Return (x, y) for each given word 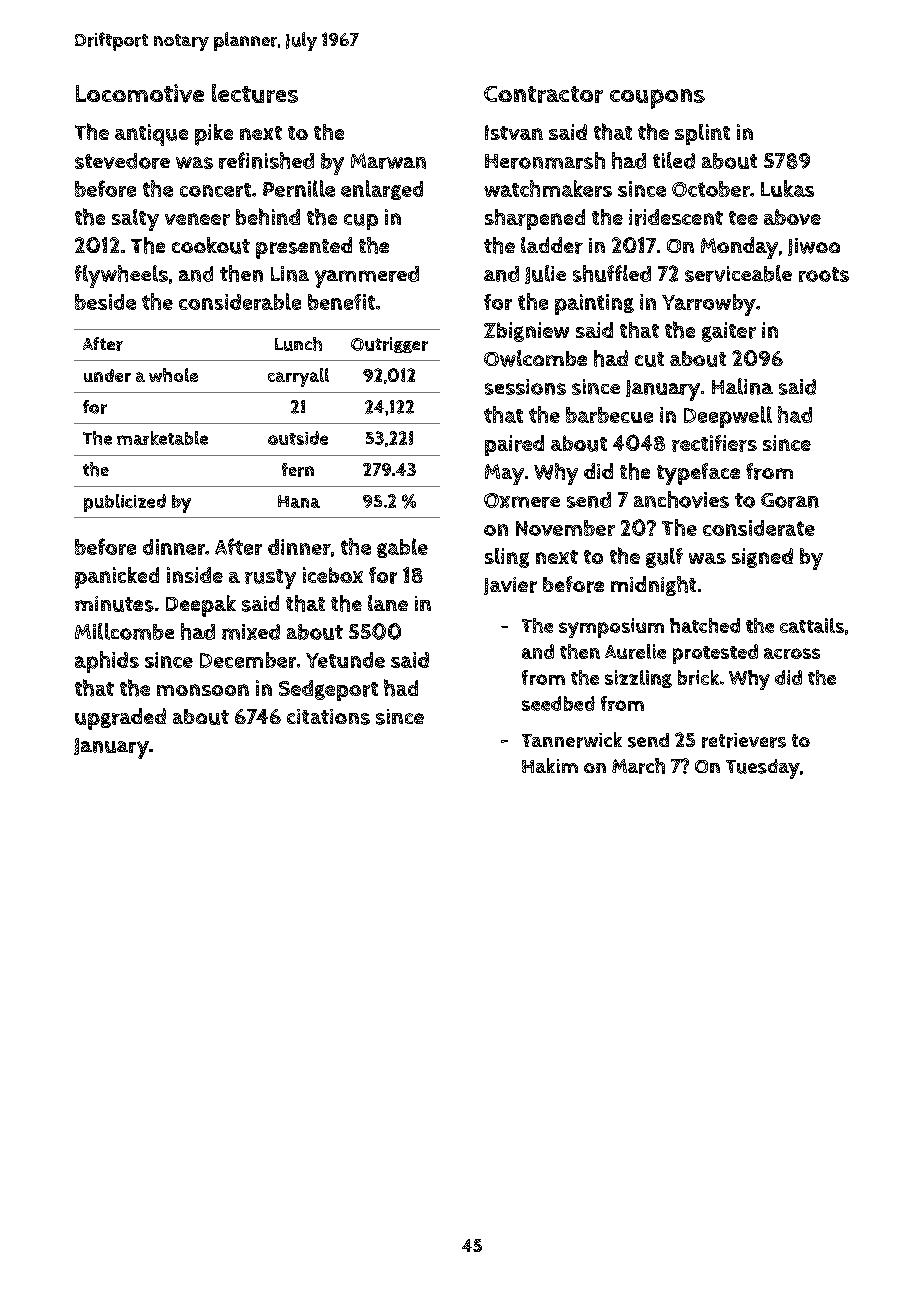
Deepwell (728, 417)
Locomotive (140, 93)
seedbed (558, 703)
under (107, 375)
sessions (525, 387)
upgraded (120, 719)
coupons (657, 99)
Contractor (543, 94)
